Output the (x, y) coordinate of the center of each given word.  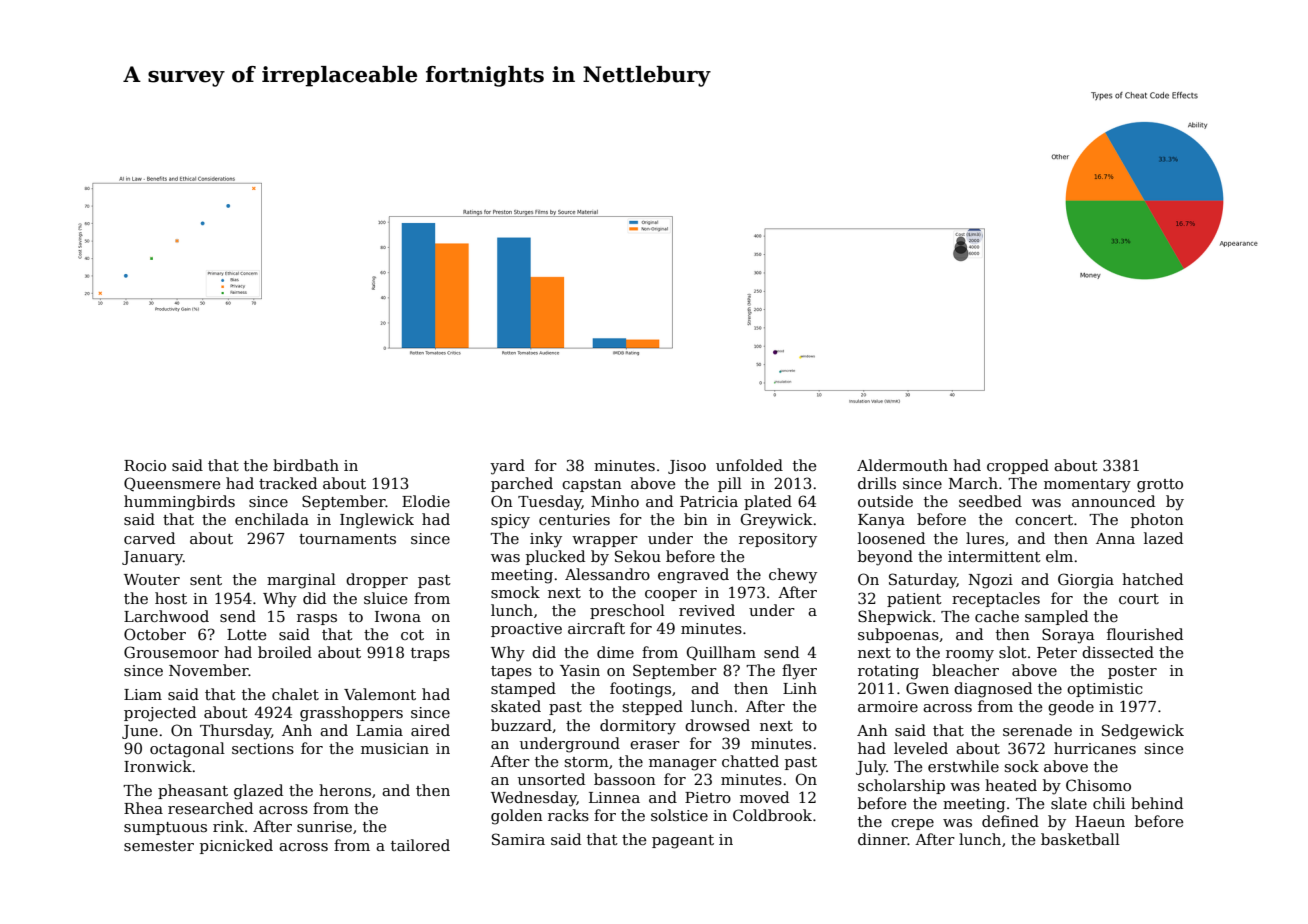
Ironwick (158, 766)
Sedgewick (1143, 732)
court (1139, 599)
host (171, 598)
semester (159, 846)
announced (1113, 501)
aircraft (596, 628)
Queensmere (172, 484)
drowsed (717, 725)
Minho (615, 501)
